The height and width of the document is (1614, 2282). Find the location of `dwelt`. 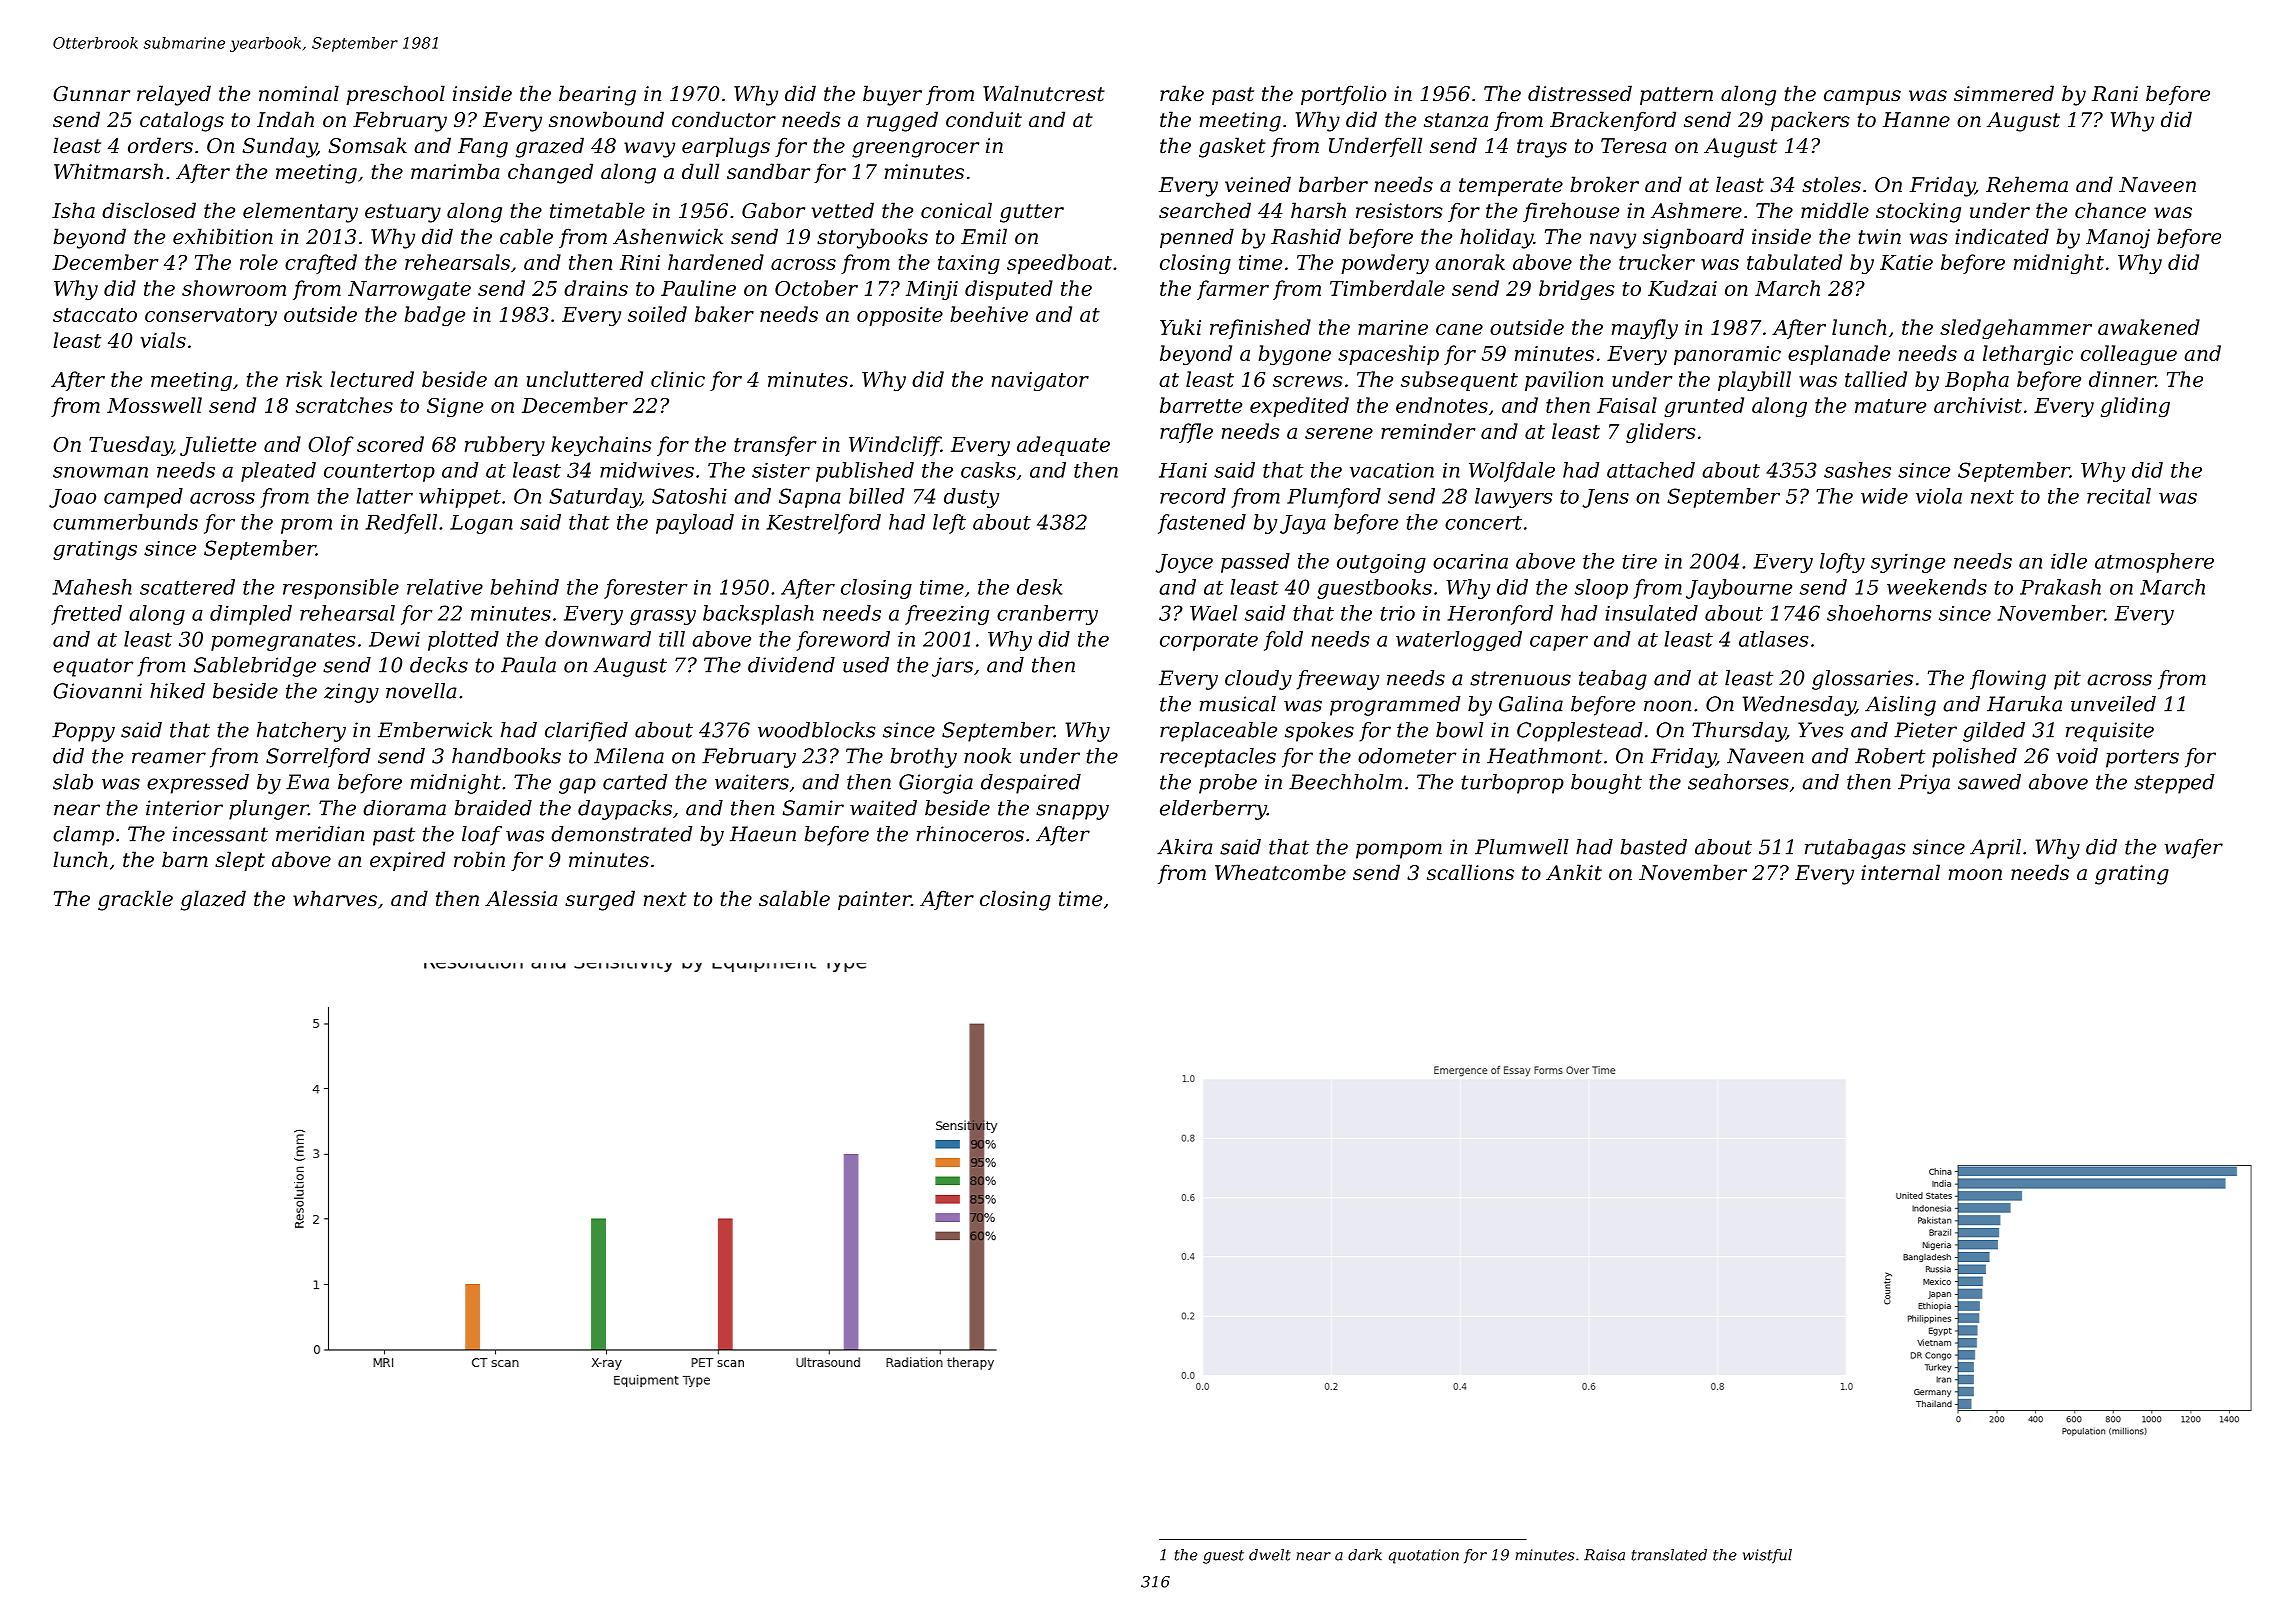

dwelt is located at coordinates (1270, 1555).
